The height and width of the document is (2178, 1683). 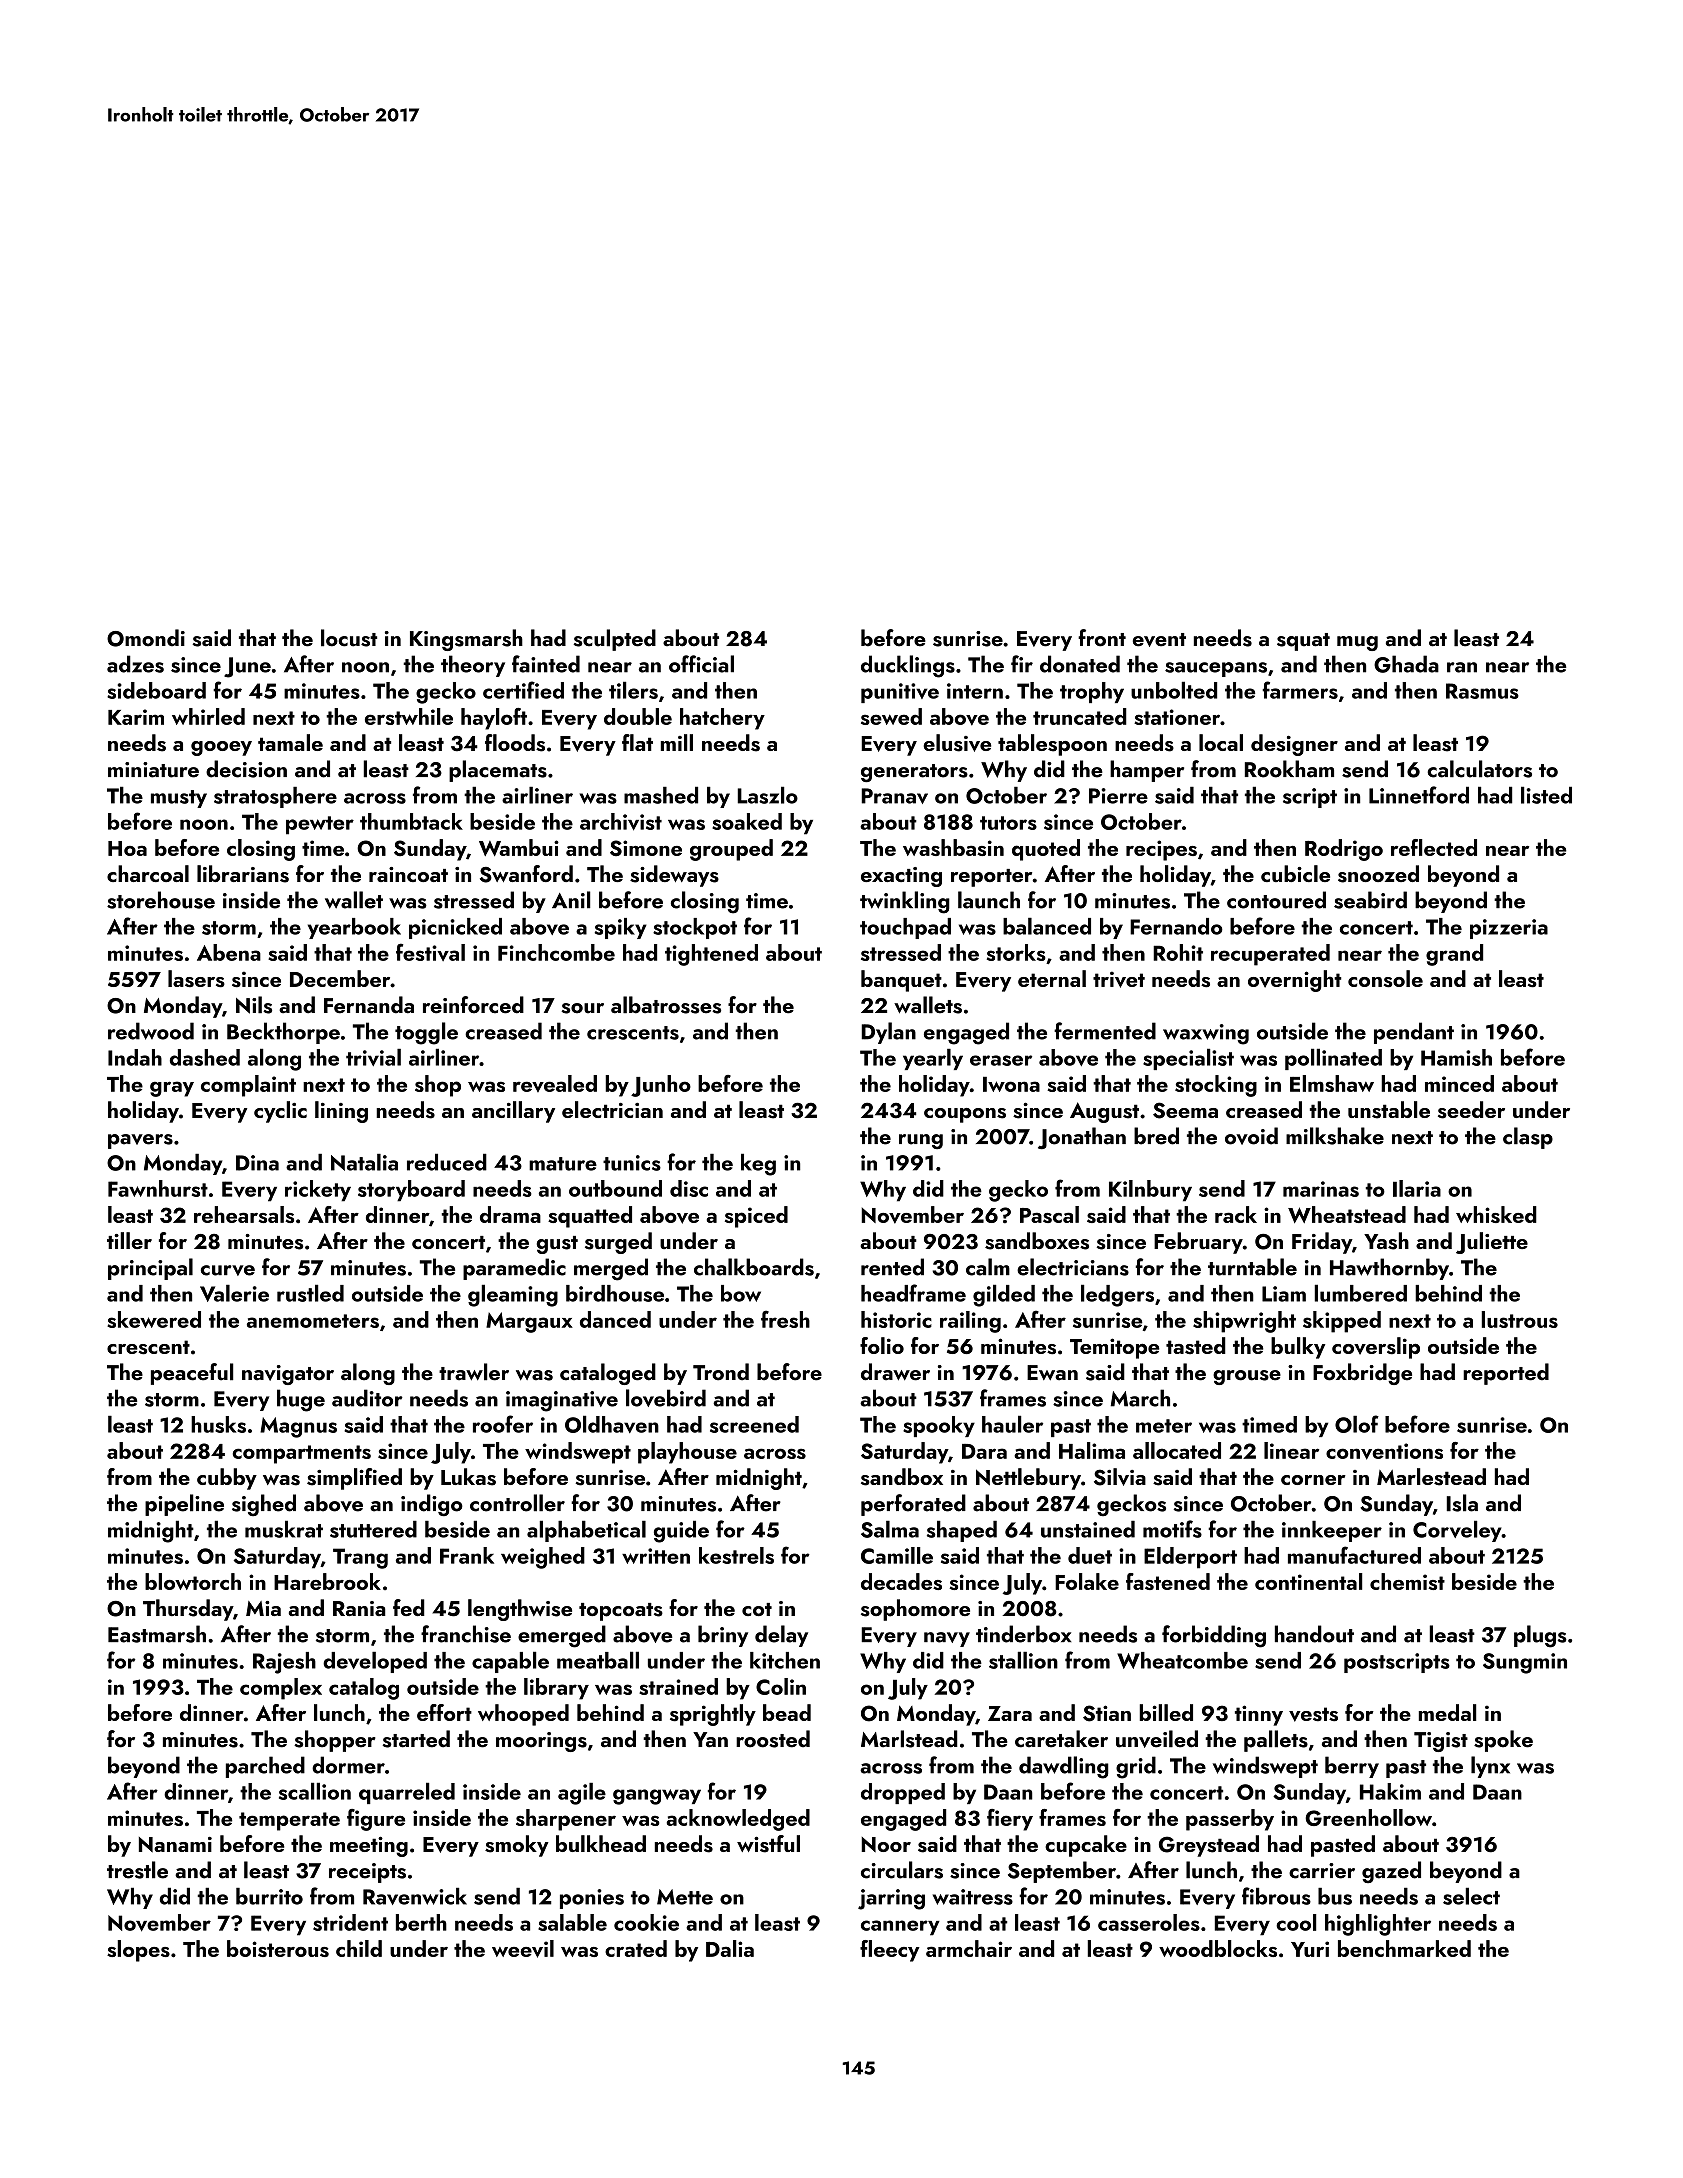 I want to click on rented, so click(x=892, y=1267).
